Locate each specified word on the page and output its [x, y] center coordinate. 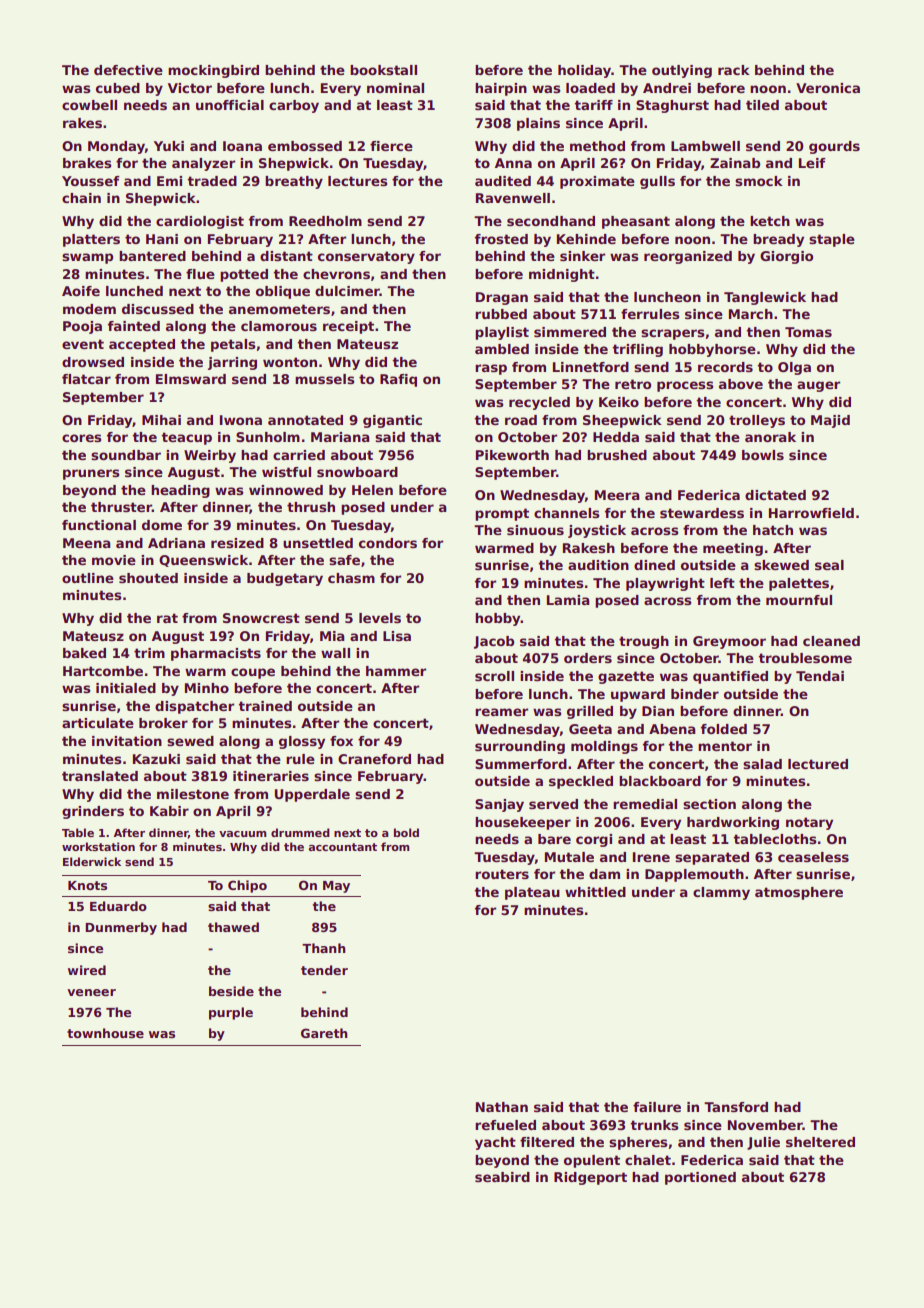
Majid [830, 421]
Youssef [91, 181]
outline [88, 578]
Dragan [502, 298]
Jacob [494, 642]
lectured [818, 764]
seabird [502, 1177]
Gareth [324, 1033]
